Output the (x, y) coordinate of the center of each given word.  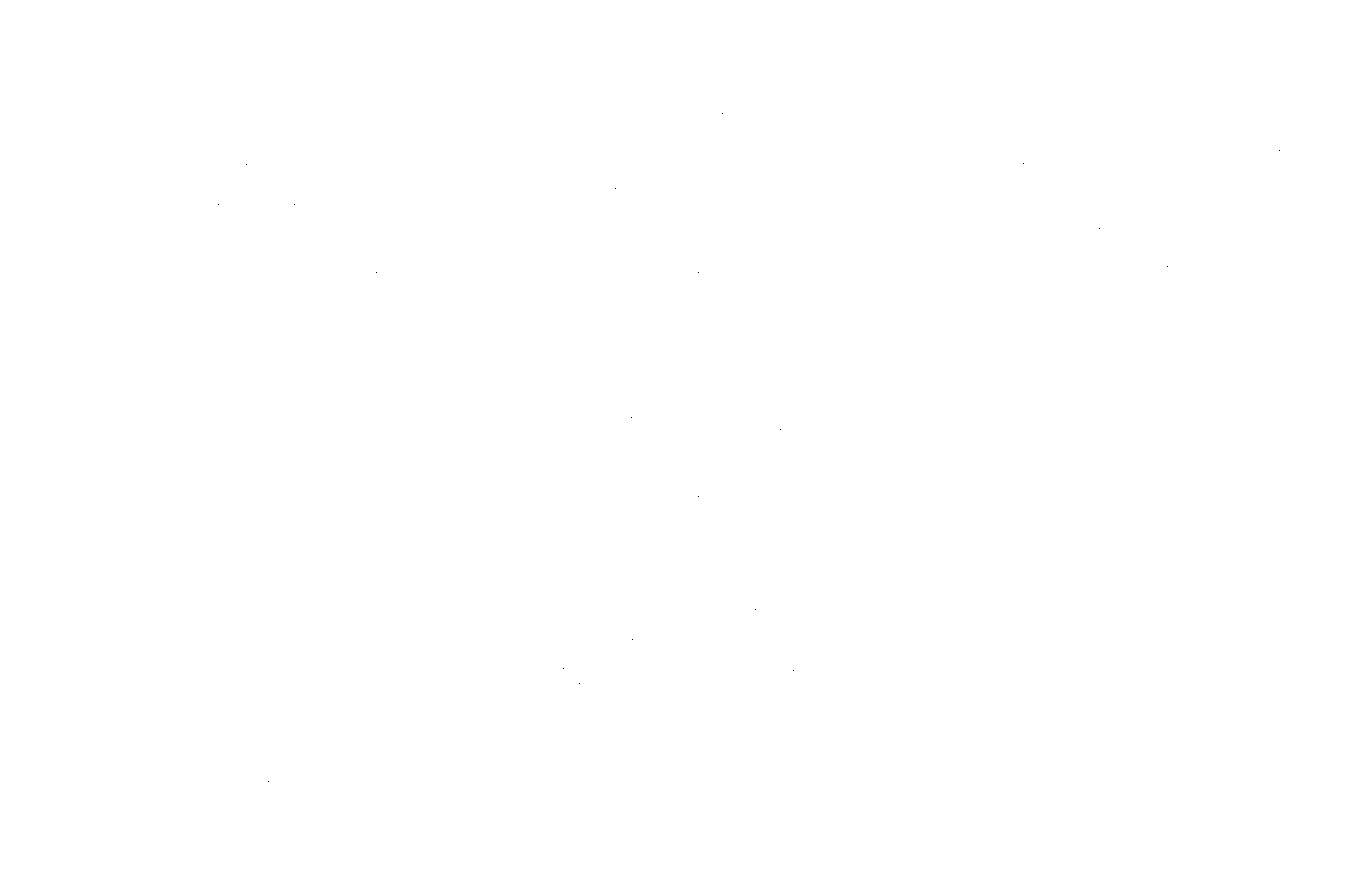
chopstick (584, 86)
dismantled (281, 194)
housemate (1268, 244)
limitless (407, 311)
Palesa (135, 796)
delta (829, 286)
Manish (956, 72)
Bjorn (666, 686)
